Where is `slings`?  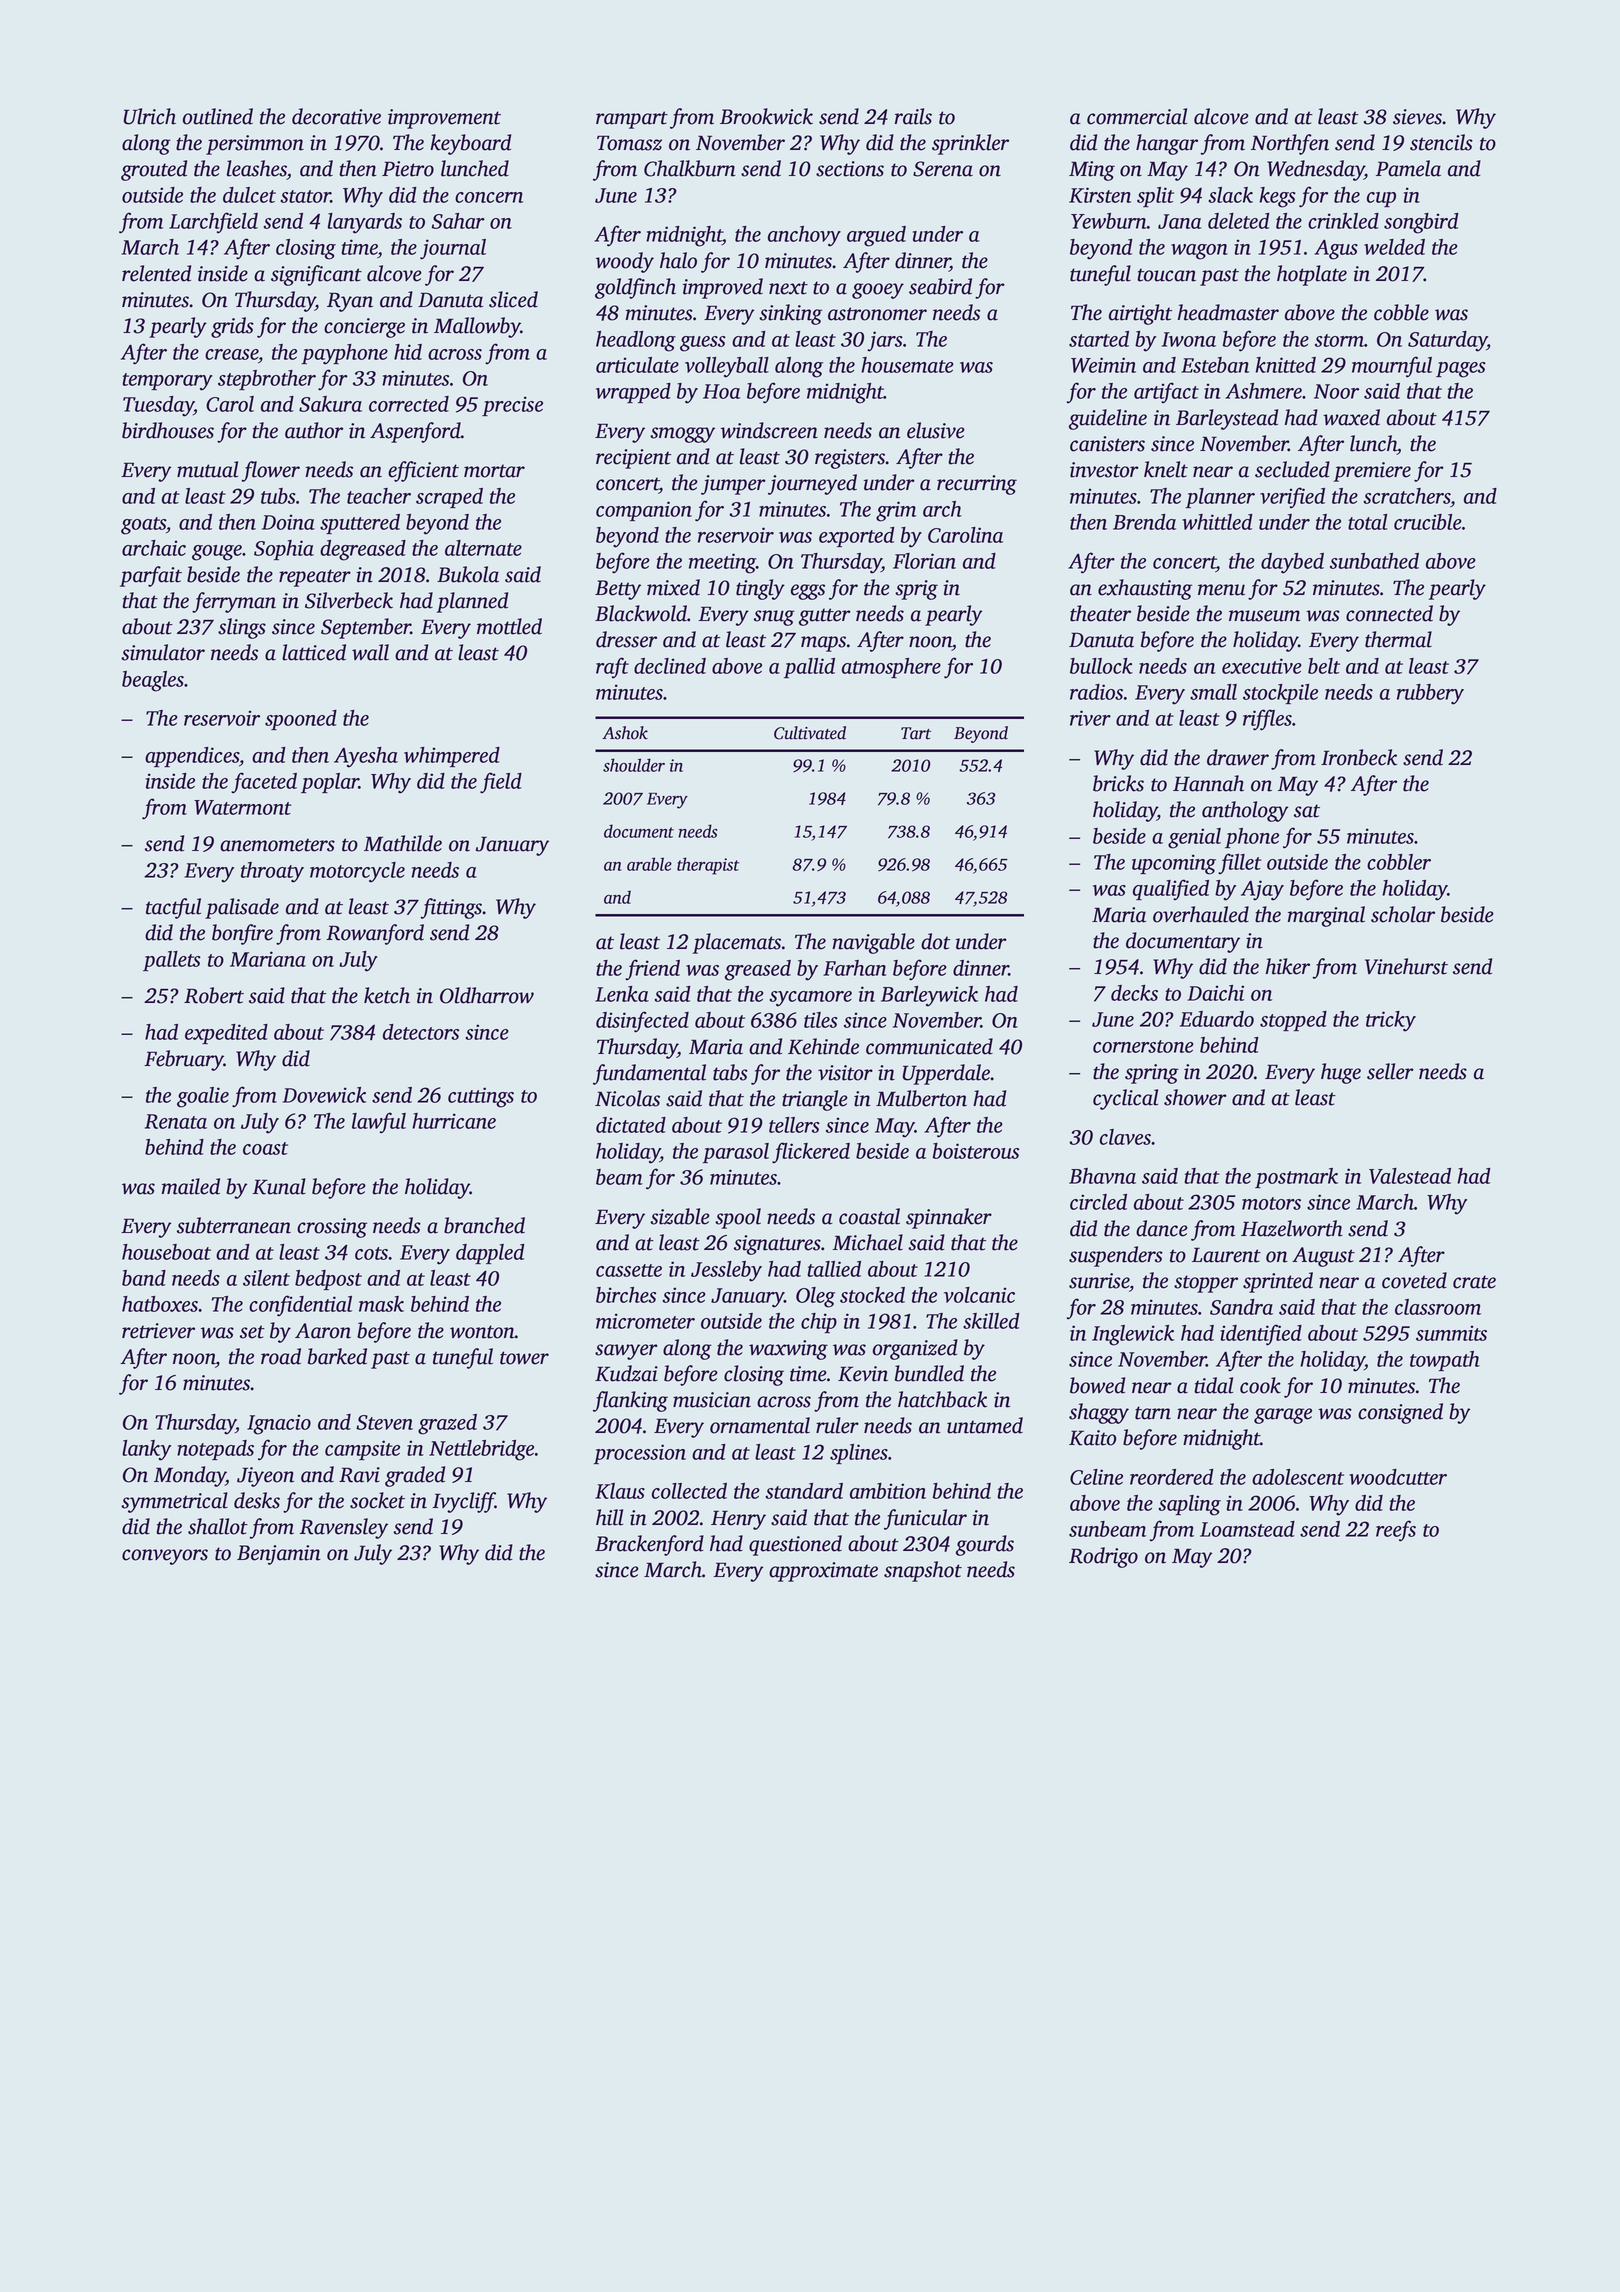 slings is located at coordinates (242, 628).
